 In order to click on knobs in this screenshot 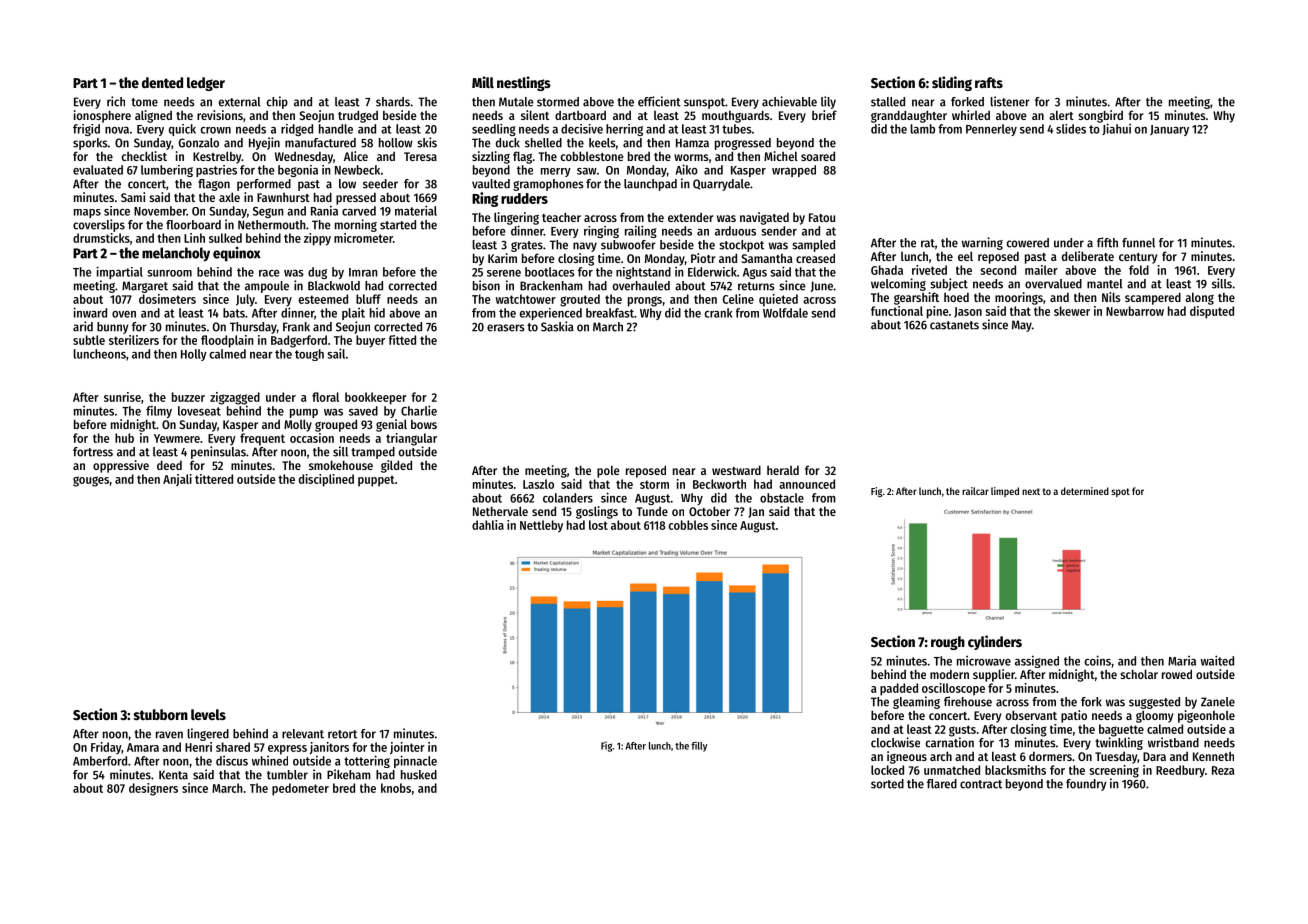, I will do `click(396, 788)`.
